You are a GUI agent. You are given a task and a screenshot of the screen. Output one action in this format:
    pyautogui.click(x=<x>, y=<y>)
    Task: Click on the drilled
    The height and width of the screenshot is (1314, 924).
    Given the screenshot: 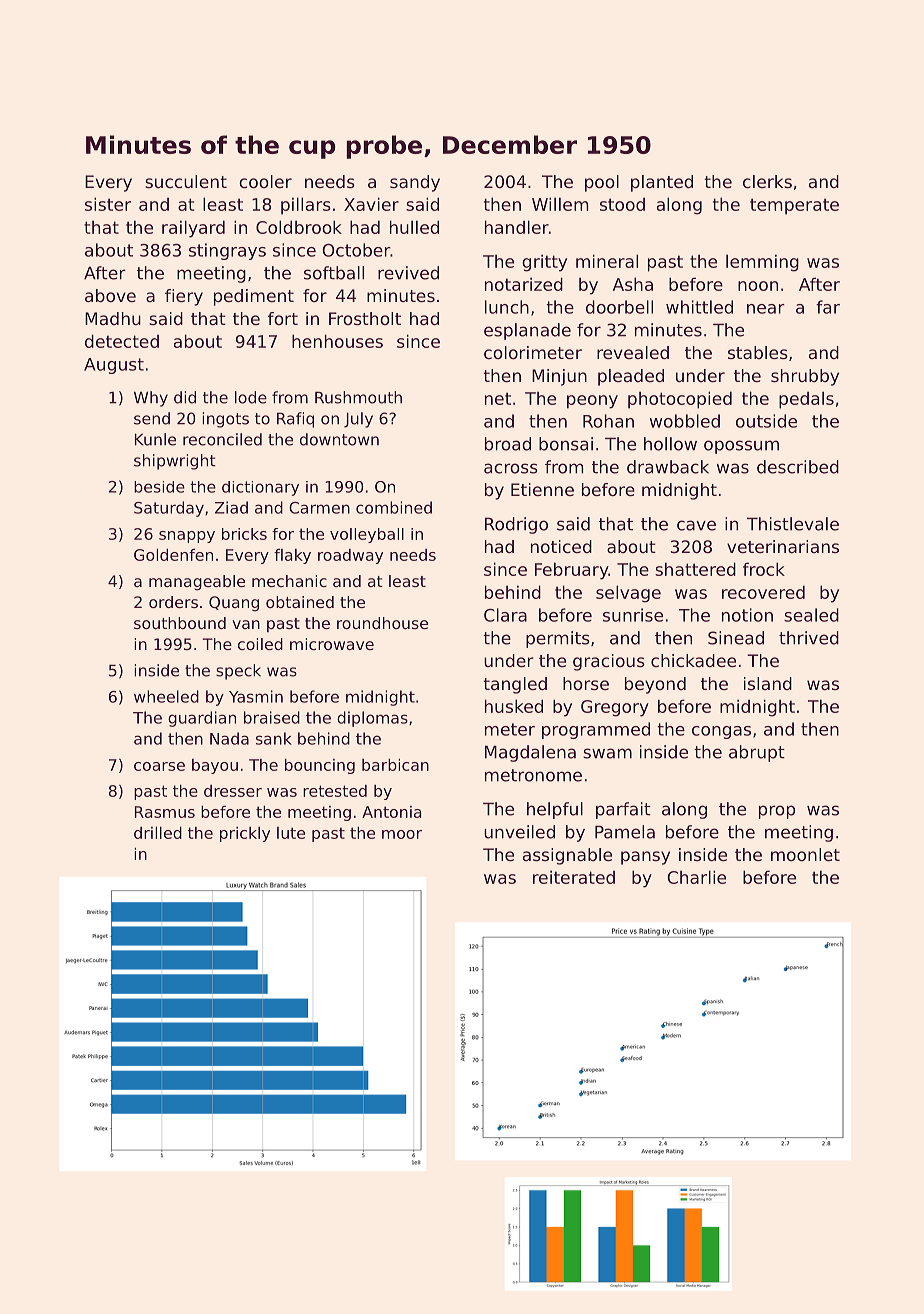 What is the action you would take?
    pyautogui.click(x=158, y=833)
